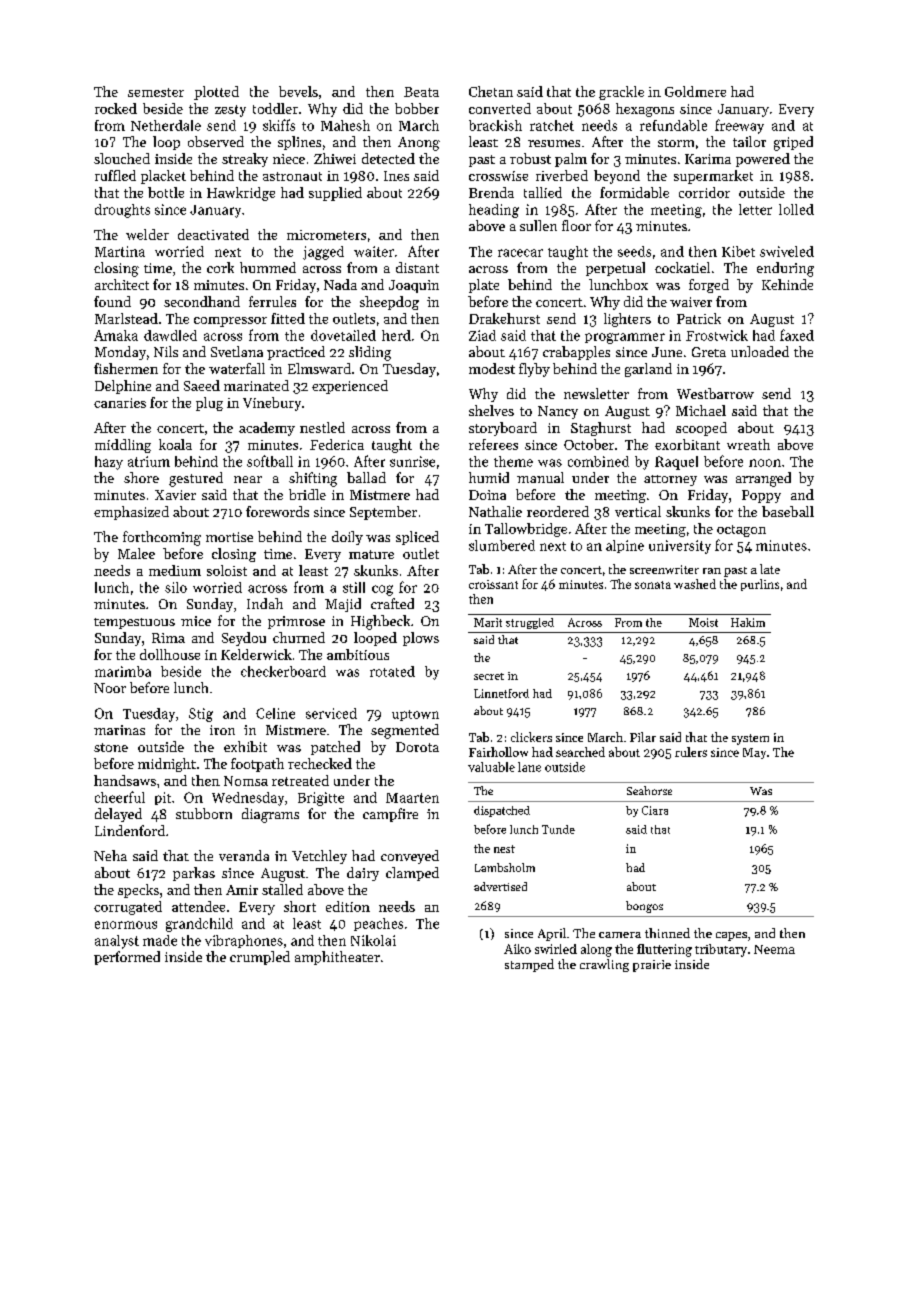 Image resolution: width=908 pixels, height=1316 pixels. I want to click on purlins, so click(760, 585).
